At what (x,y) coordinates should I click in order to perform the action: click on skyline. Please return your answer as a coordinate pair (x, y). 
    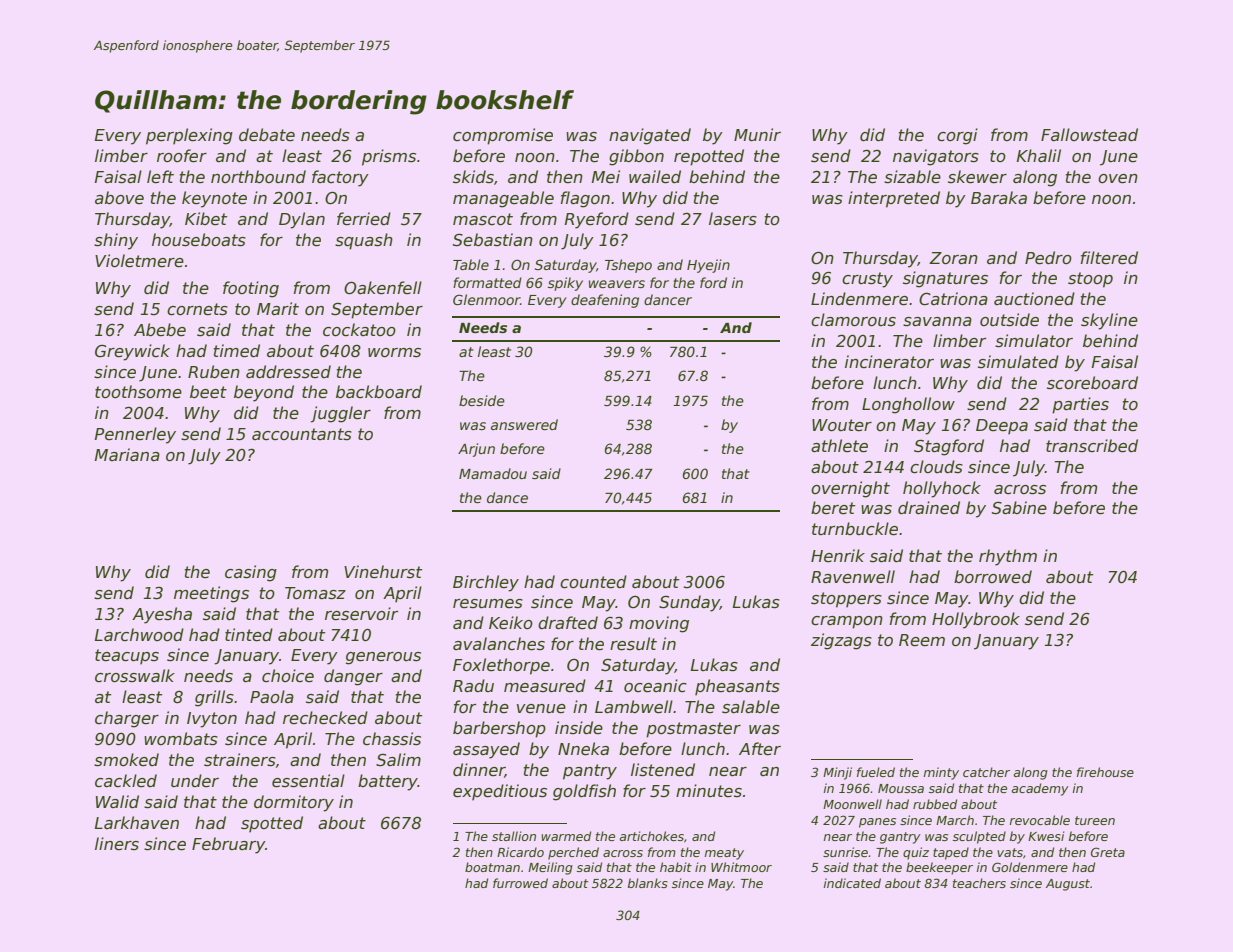
    Looking at the image, I should click on (1109, 321).
